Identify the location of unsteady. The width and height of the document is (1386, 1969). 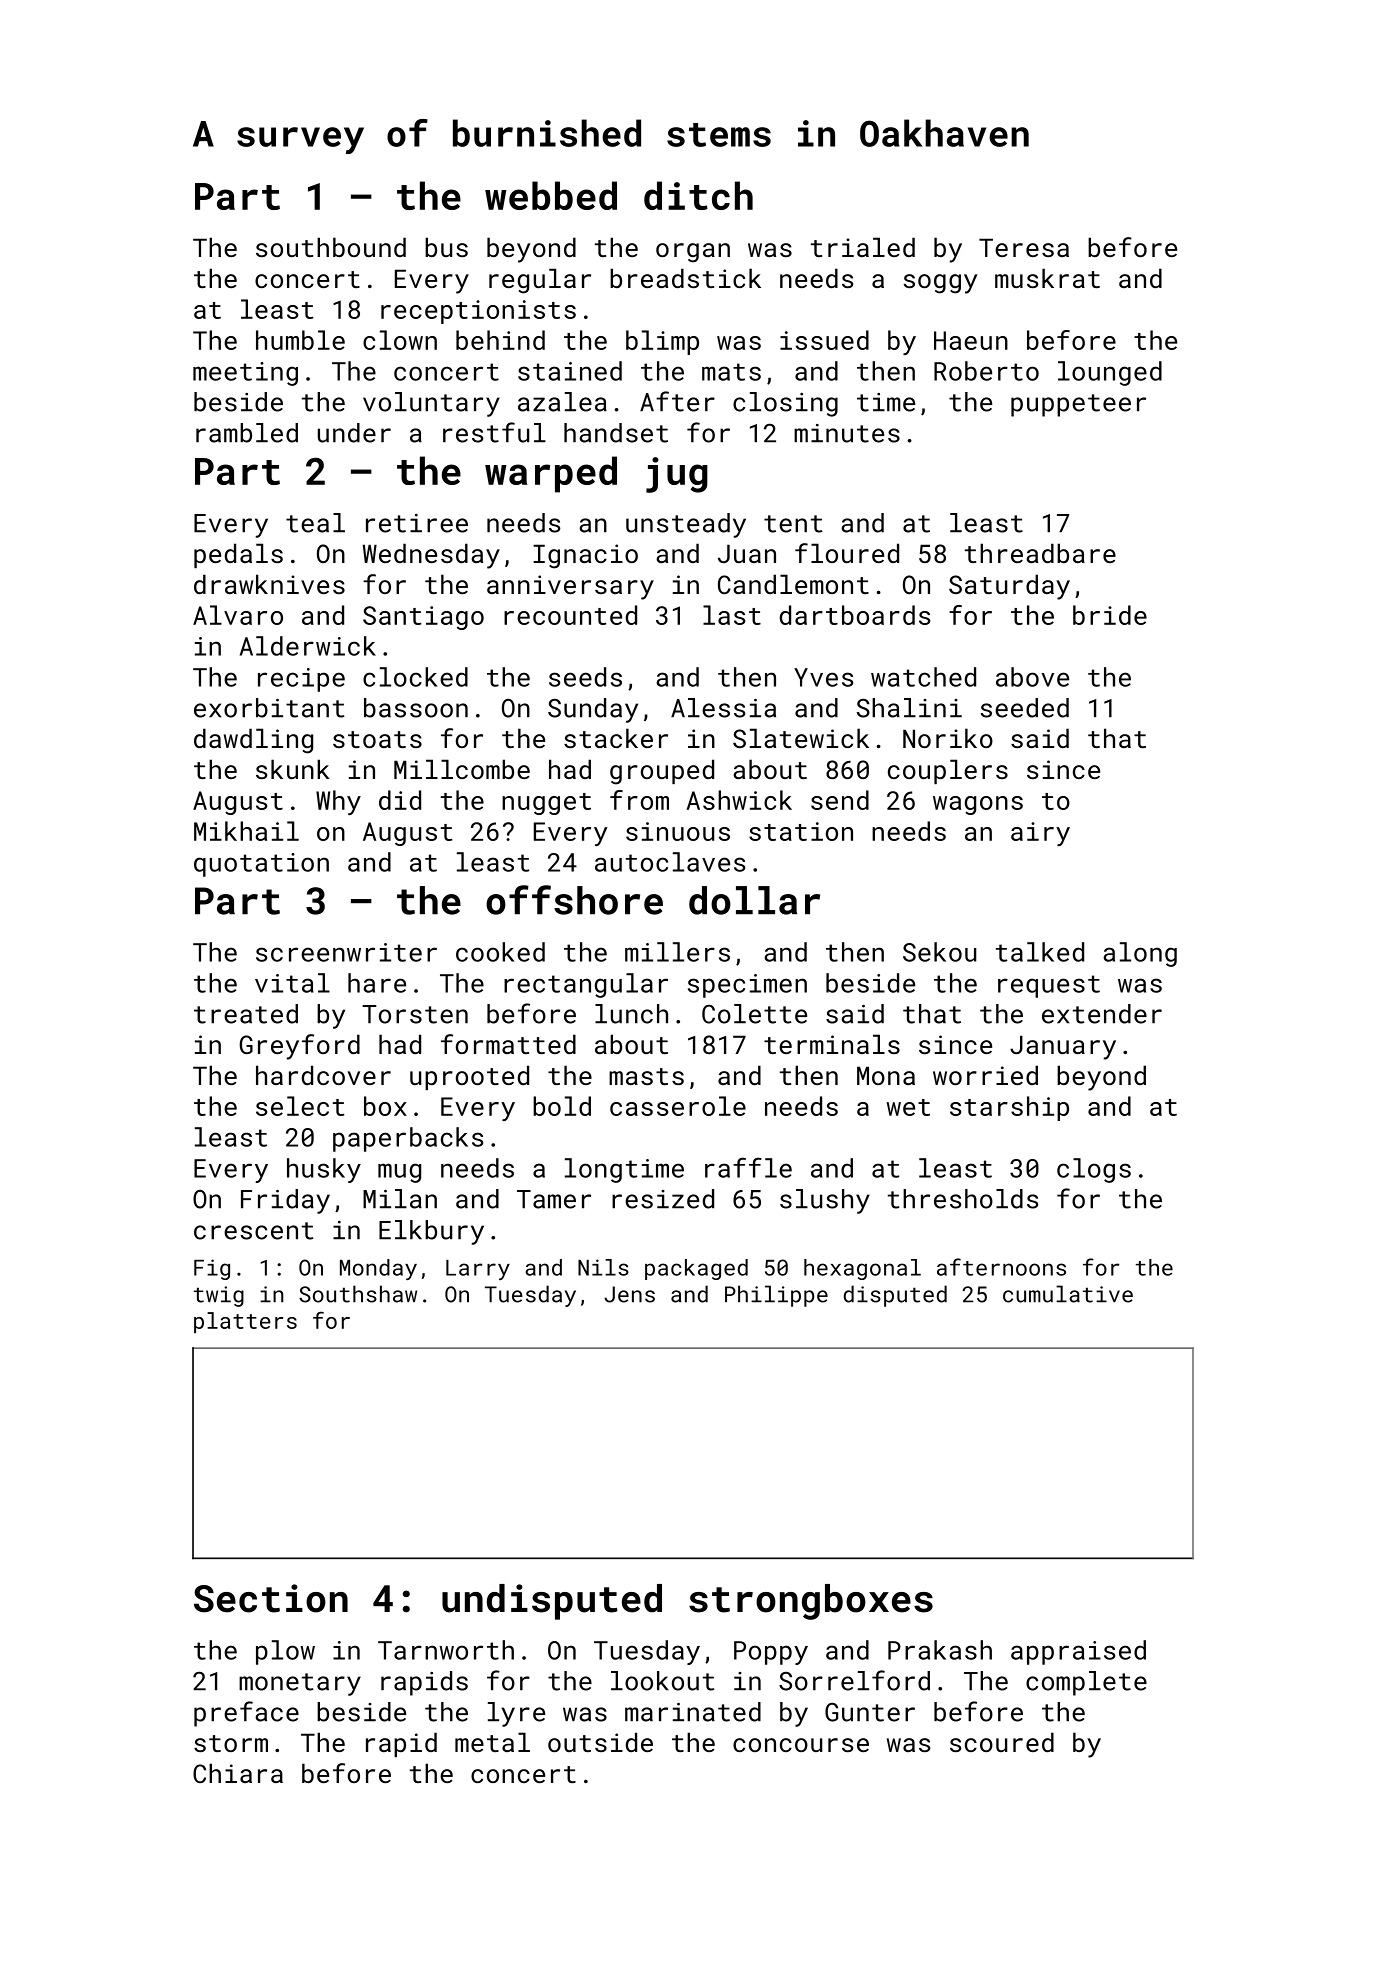
(686, 525).
